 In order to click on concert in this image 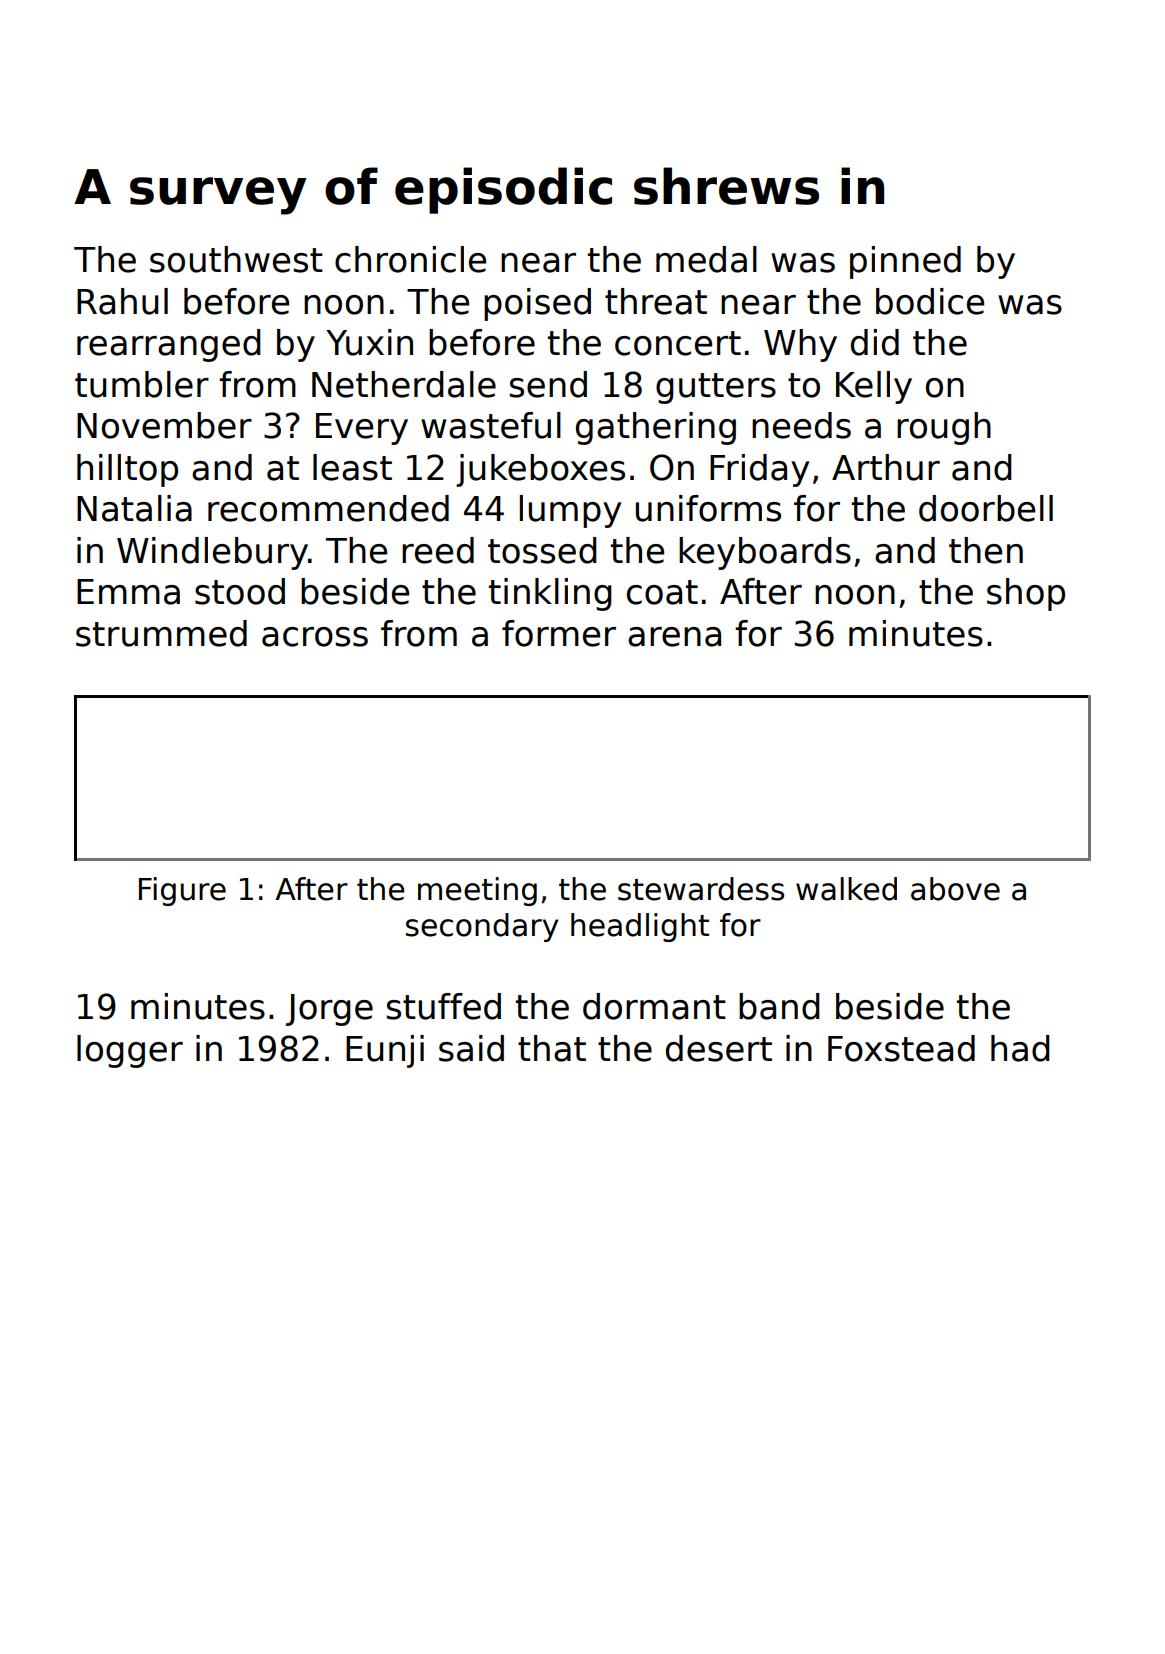, I will do `click(678, 343)`.
